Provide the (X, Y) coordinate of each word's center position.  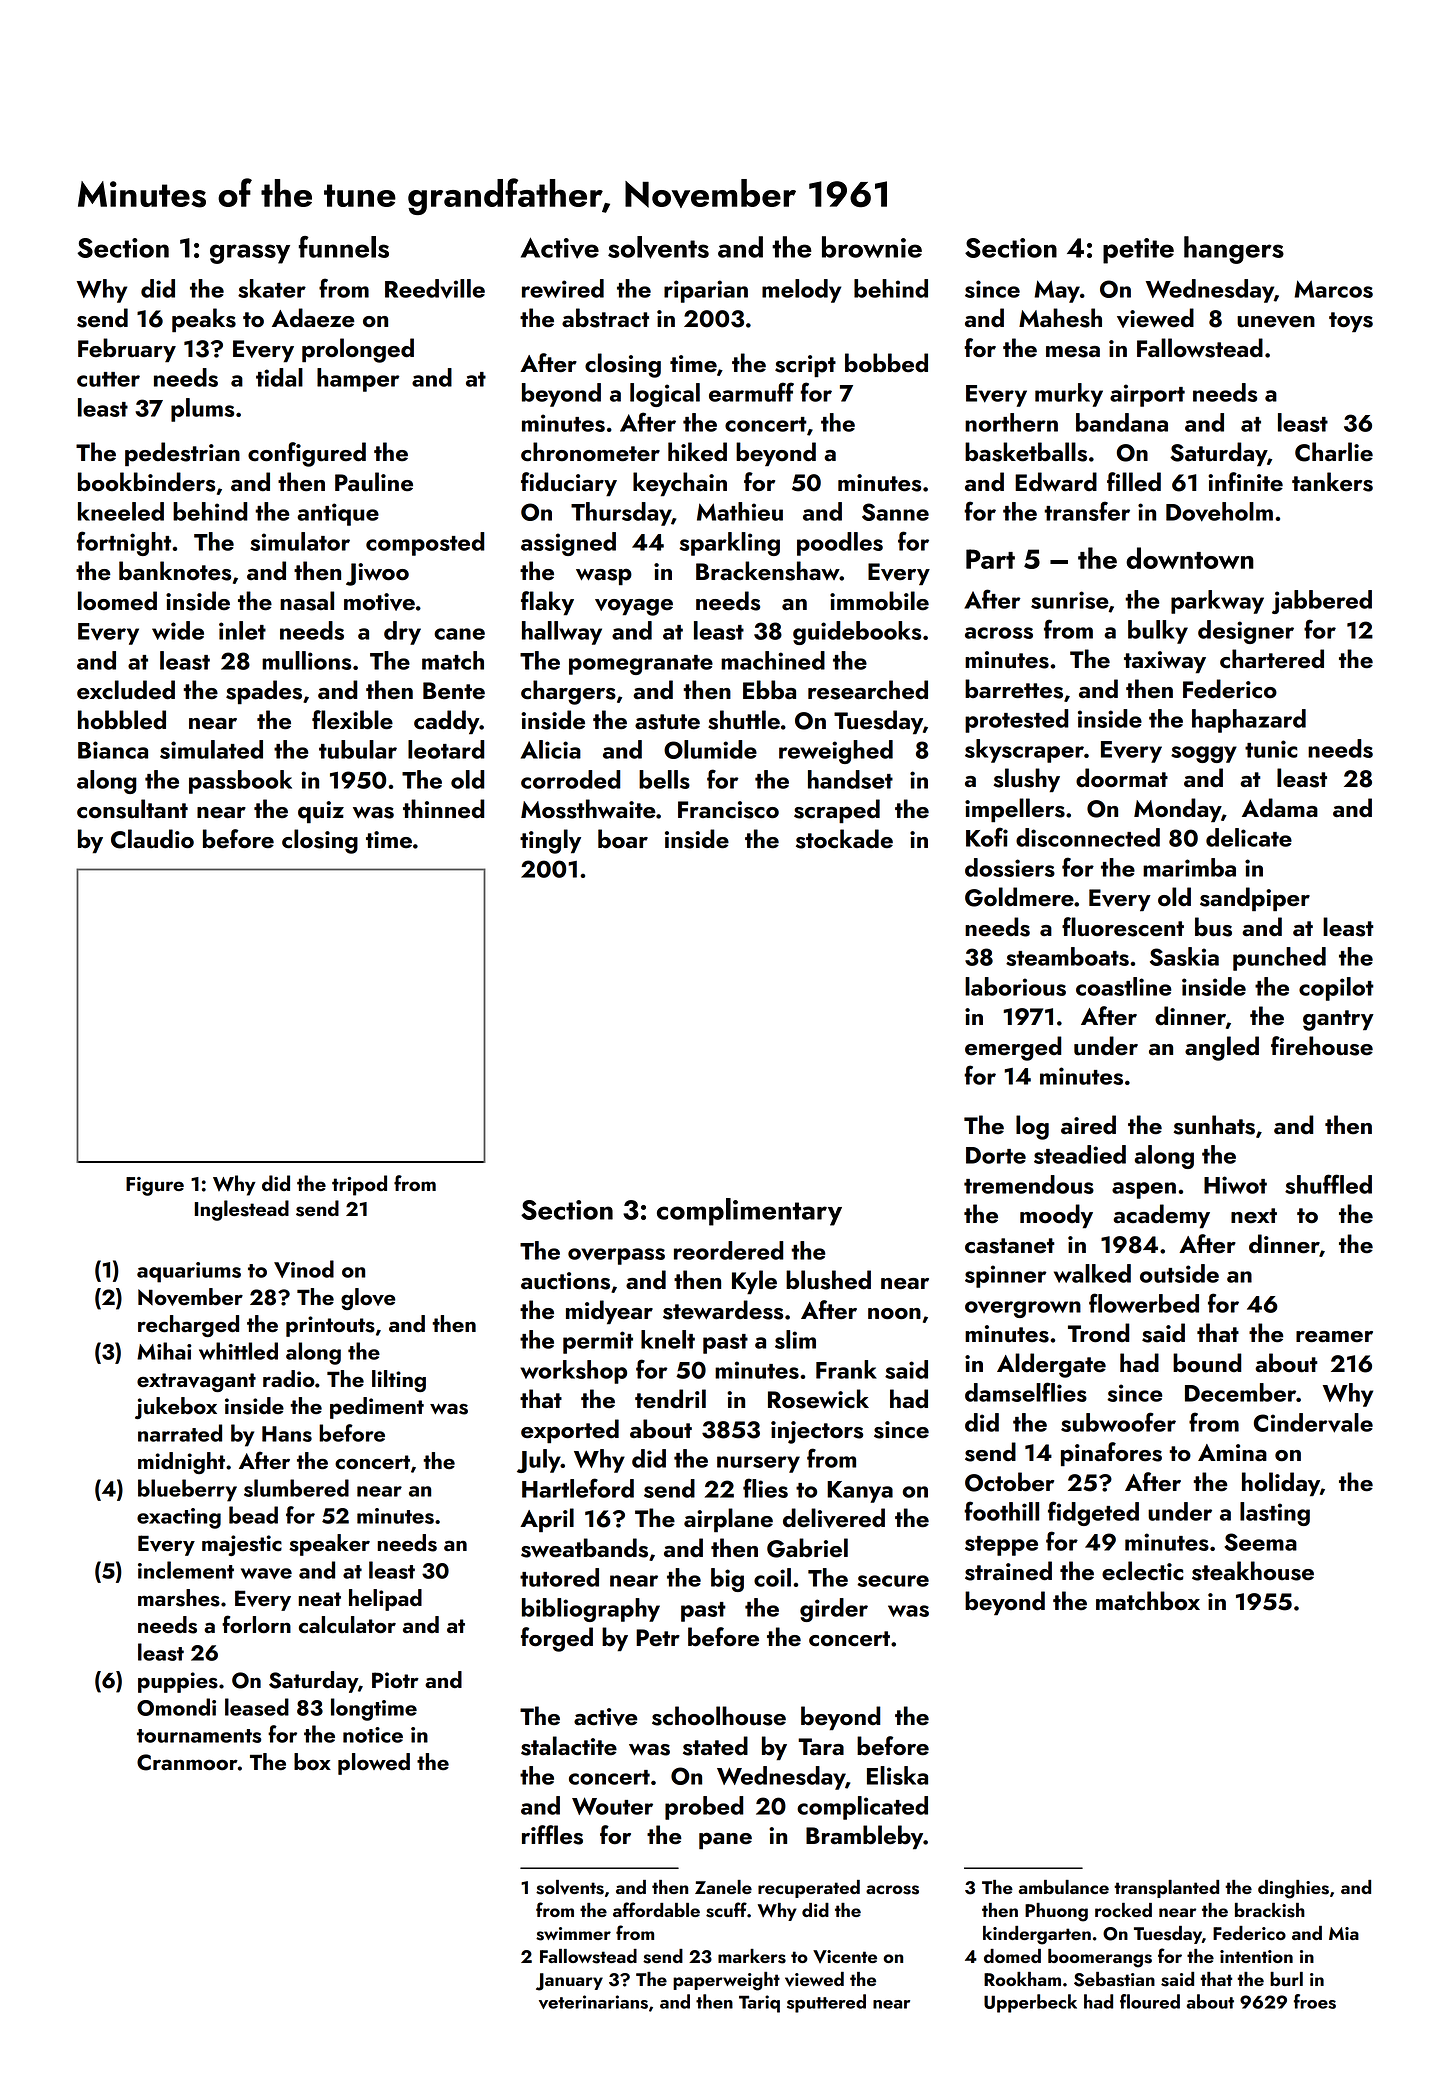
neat (319, 1599)
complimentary (749, 1212)
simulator (300, 541)
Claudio (152, 839)
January (569, 1982)
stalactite (569, 1746)
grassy (250, 254)
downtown (1190, 558)
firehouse (1322, 1046)
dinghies (1293, 1889)
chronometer (590, 452)
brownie (872, 247)
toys (1351, 322)
